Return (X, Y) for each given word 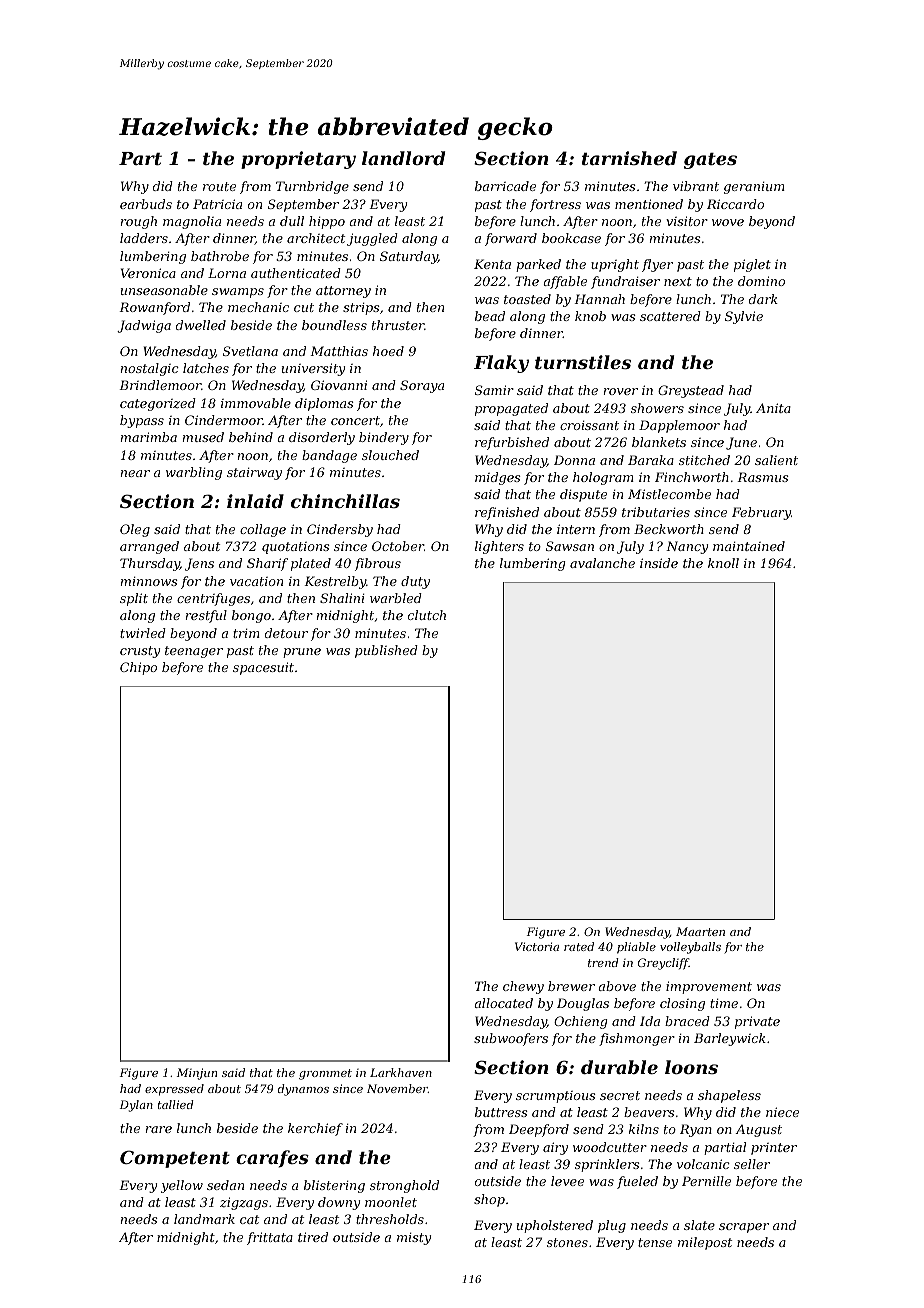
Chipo (138, 668)
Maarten (700, 931)
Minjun (197, 1074)
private (757, 1022)
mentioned (649, 204)
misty (414, 1239)
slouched (390, 455)
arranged (149, 547)
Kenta (492, 264)
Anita (773, 408)
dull (292, 221)
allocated (503, 1003)
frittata (270, 1238)
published (386, 651)
